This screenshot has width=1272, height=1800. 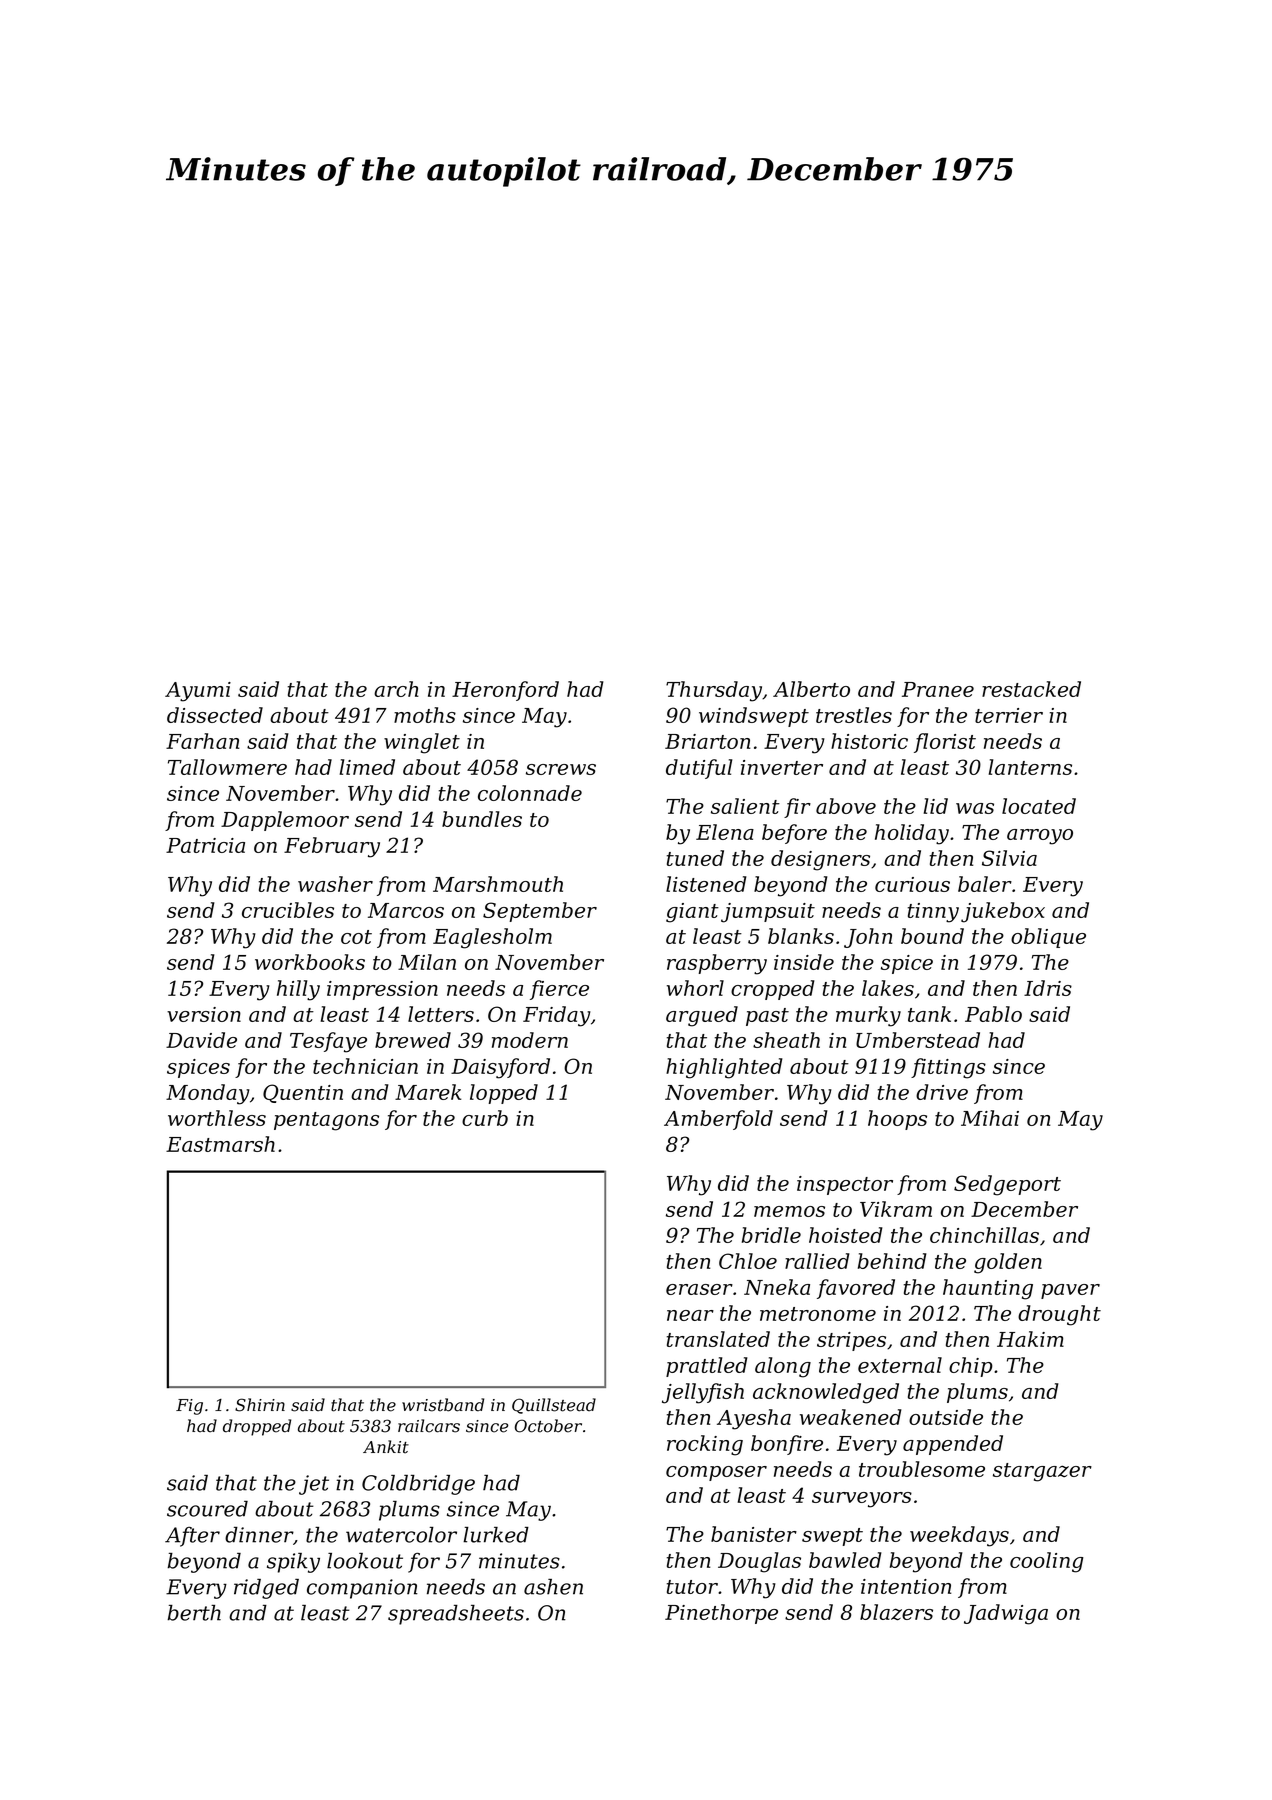 What do you see at coordinates (869, 741) in the screenshot?
I see `historic` at bounding box center [869, 741].
